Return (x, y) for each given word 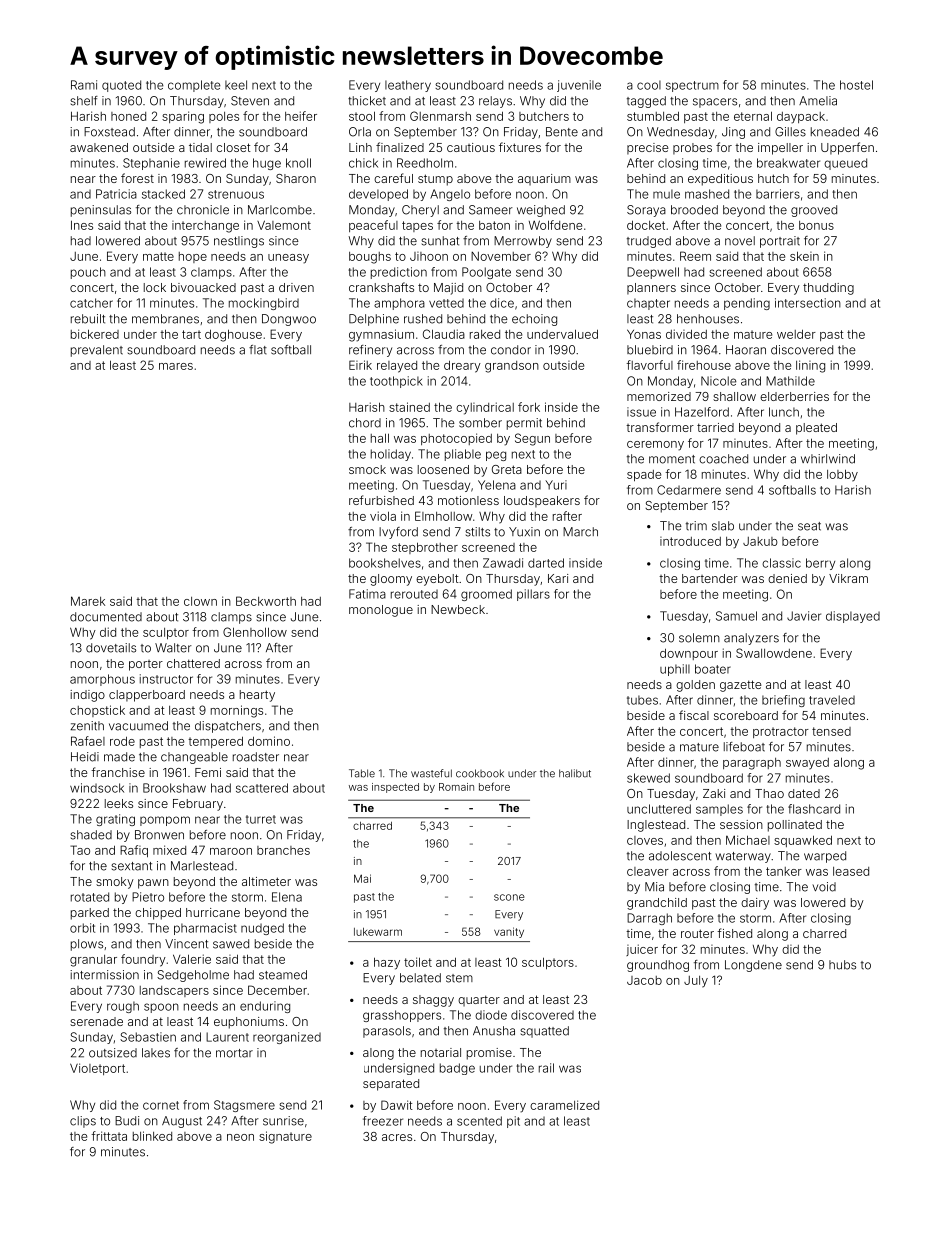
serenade (96, 1021)
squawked (803, 841)
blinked (152, 1136)
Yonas (644, 334)
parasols (387, 1032)
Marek (88, 601)
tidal (200, 147)
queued (845, 164)
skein (804, 256)
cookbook (480, 773)
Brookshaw (174, 788)
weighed (541, 211)
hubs (842, 965)
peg (496, 456)
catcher (91, 303)
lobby (842, 475)
